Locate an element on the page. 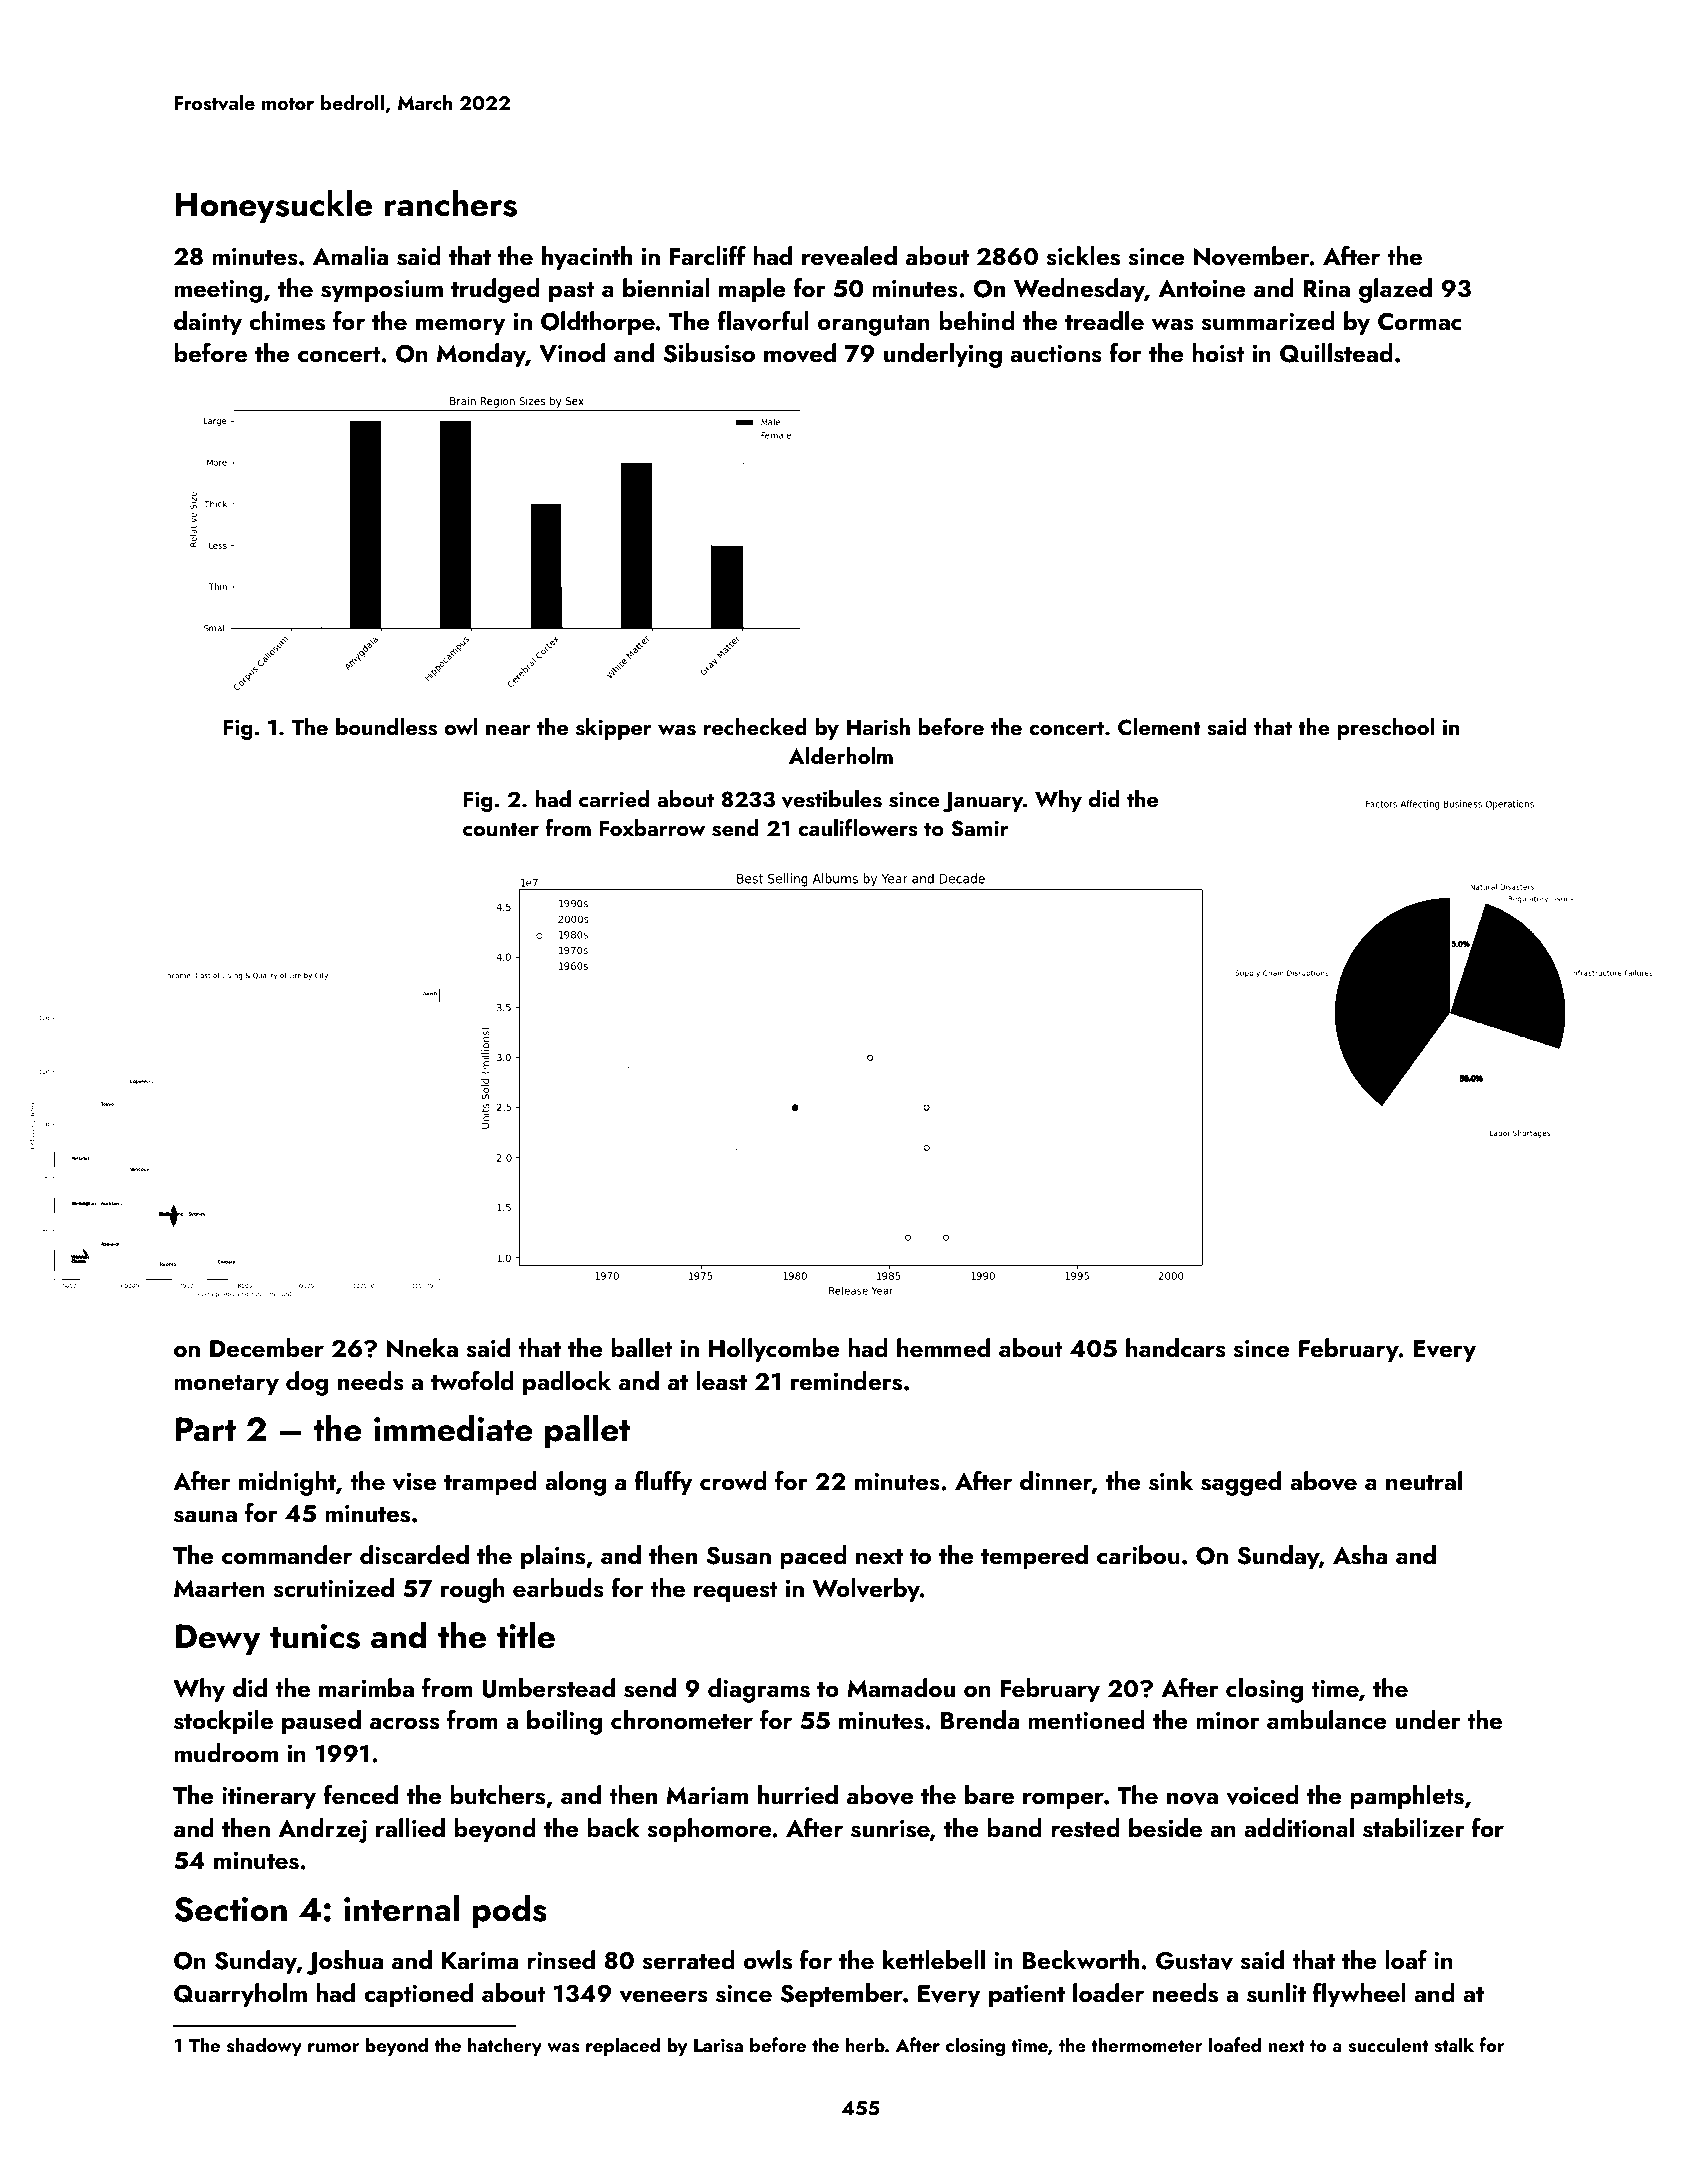  chimes is located at coordinates (287, 321).
